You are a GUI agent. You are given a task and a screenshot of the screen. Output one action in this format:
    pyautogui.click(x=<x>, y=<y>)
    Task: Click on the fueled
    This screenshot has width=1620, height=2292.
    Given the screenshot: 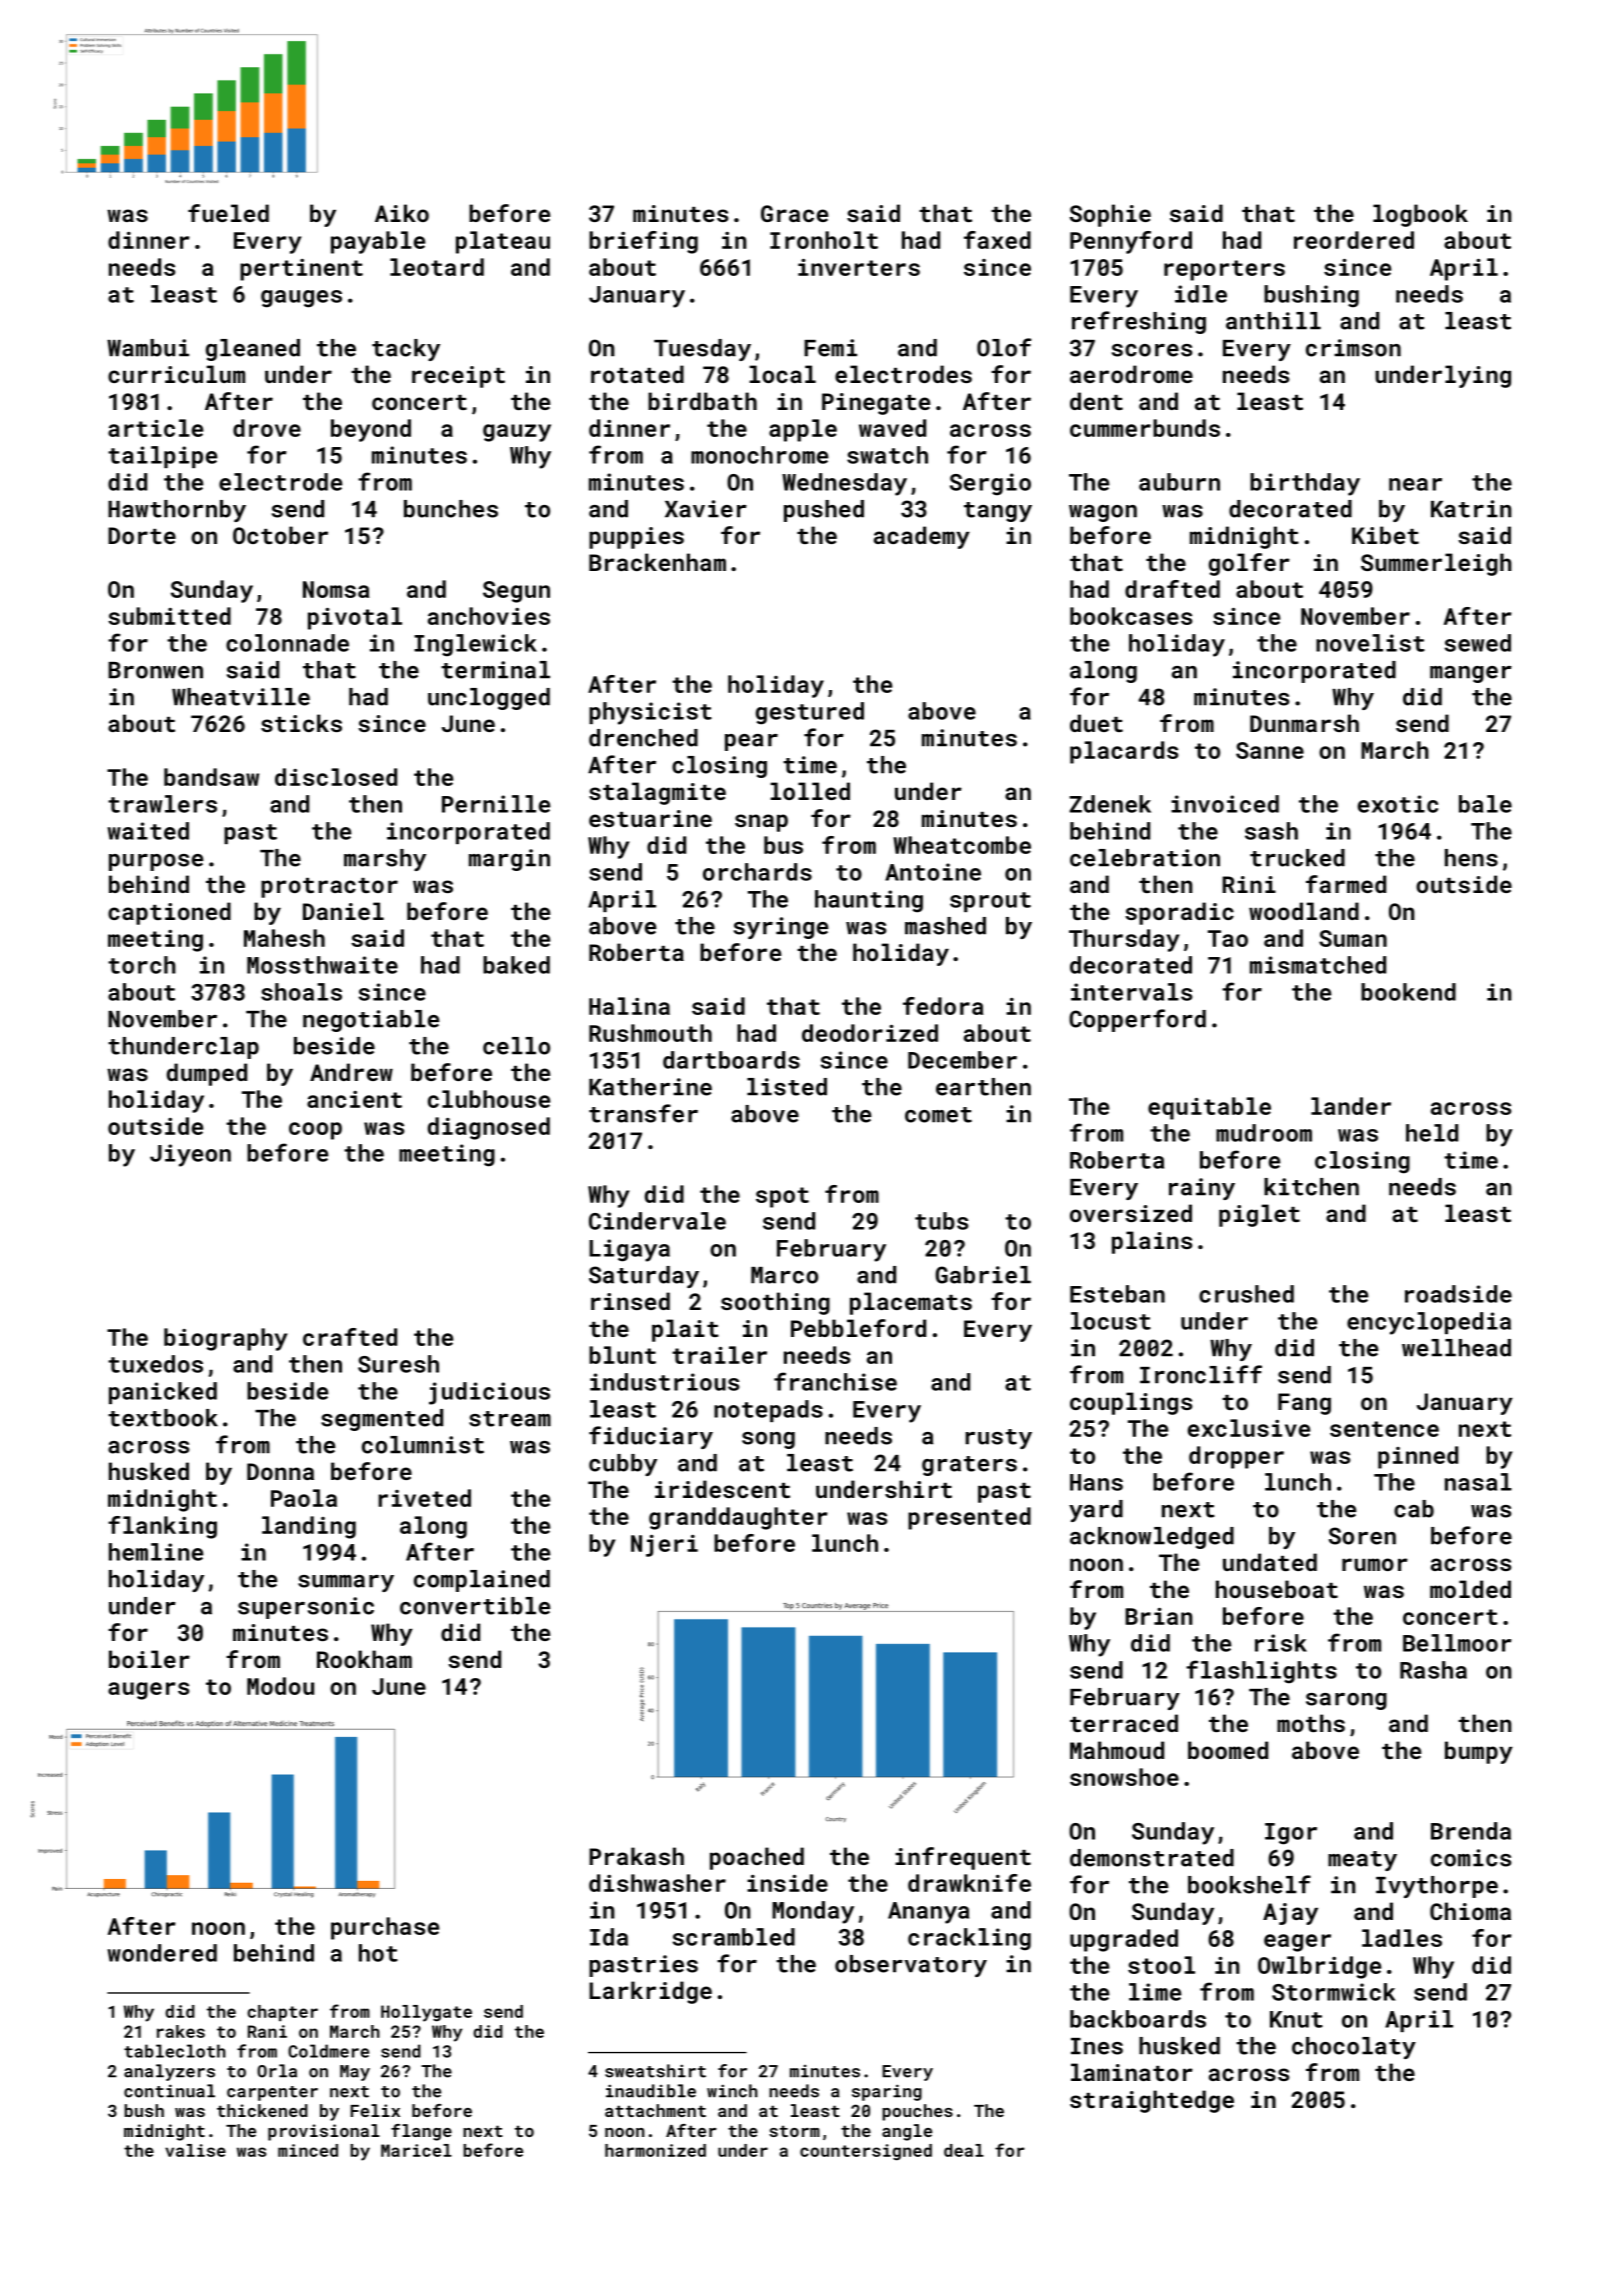 What is the action you would take?
    pyautogui.click(x=228, y=213)
